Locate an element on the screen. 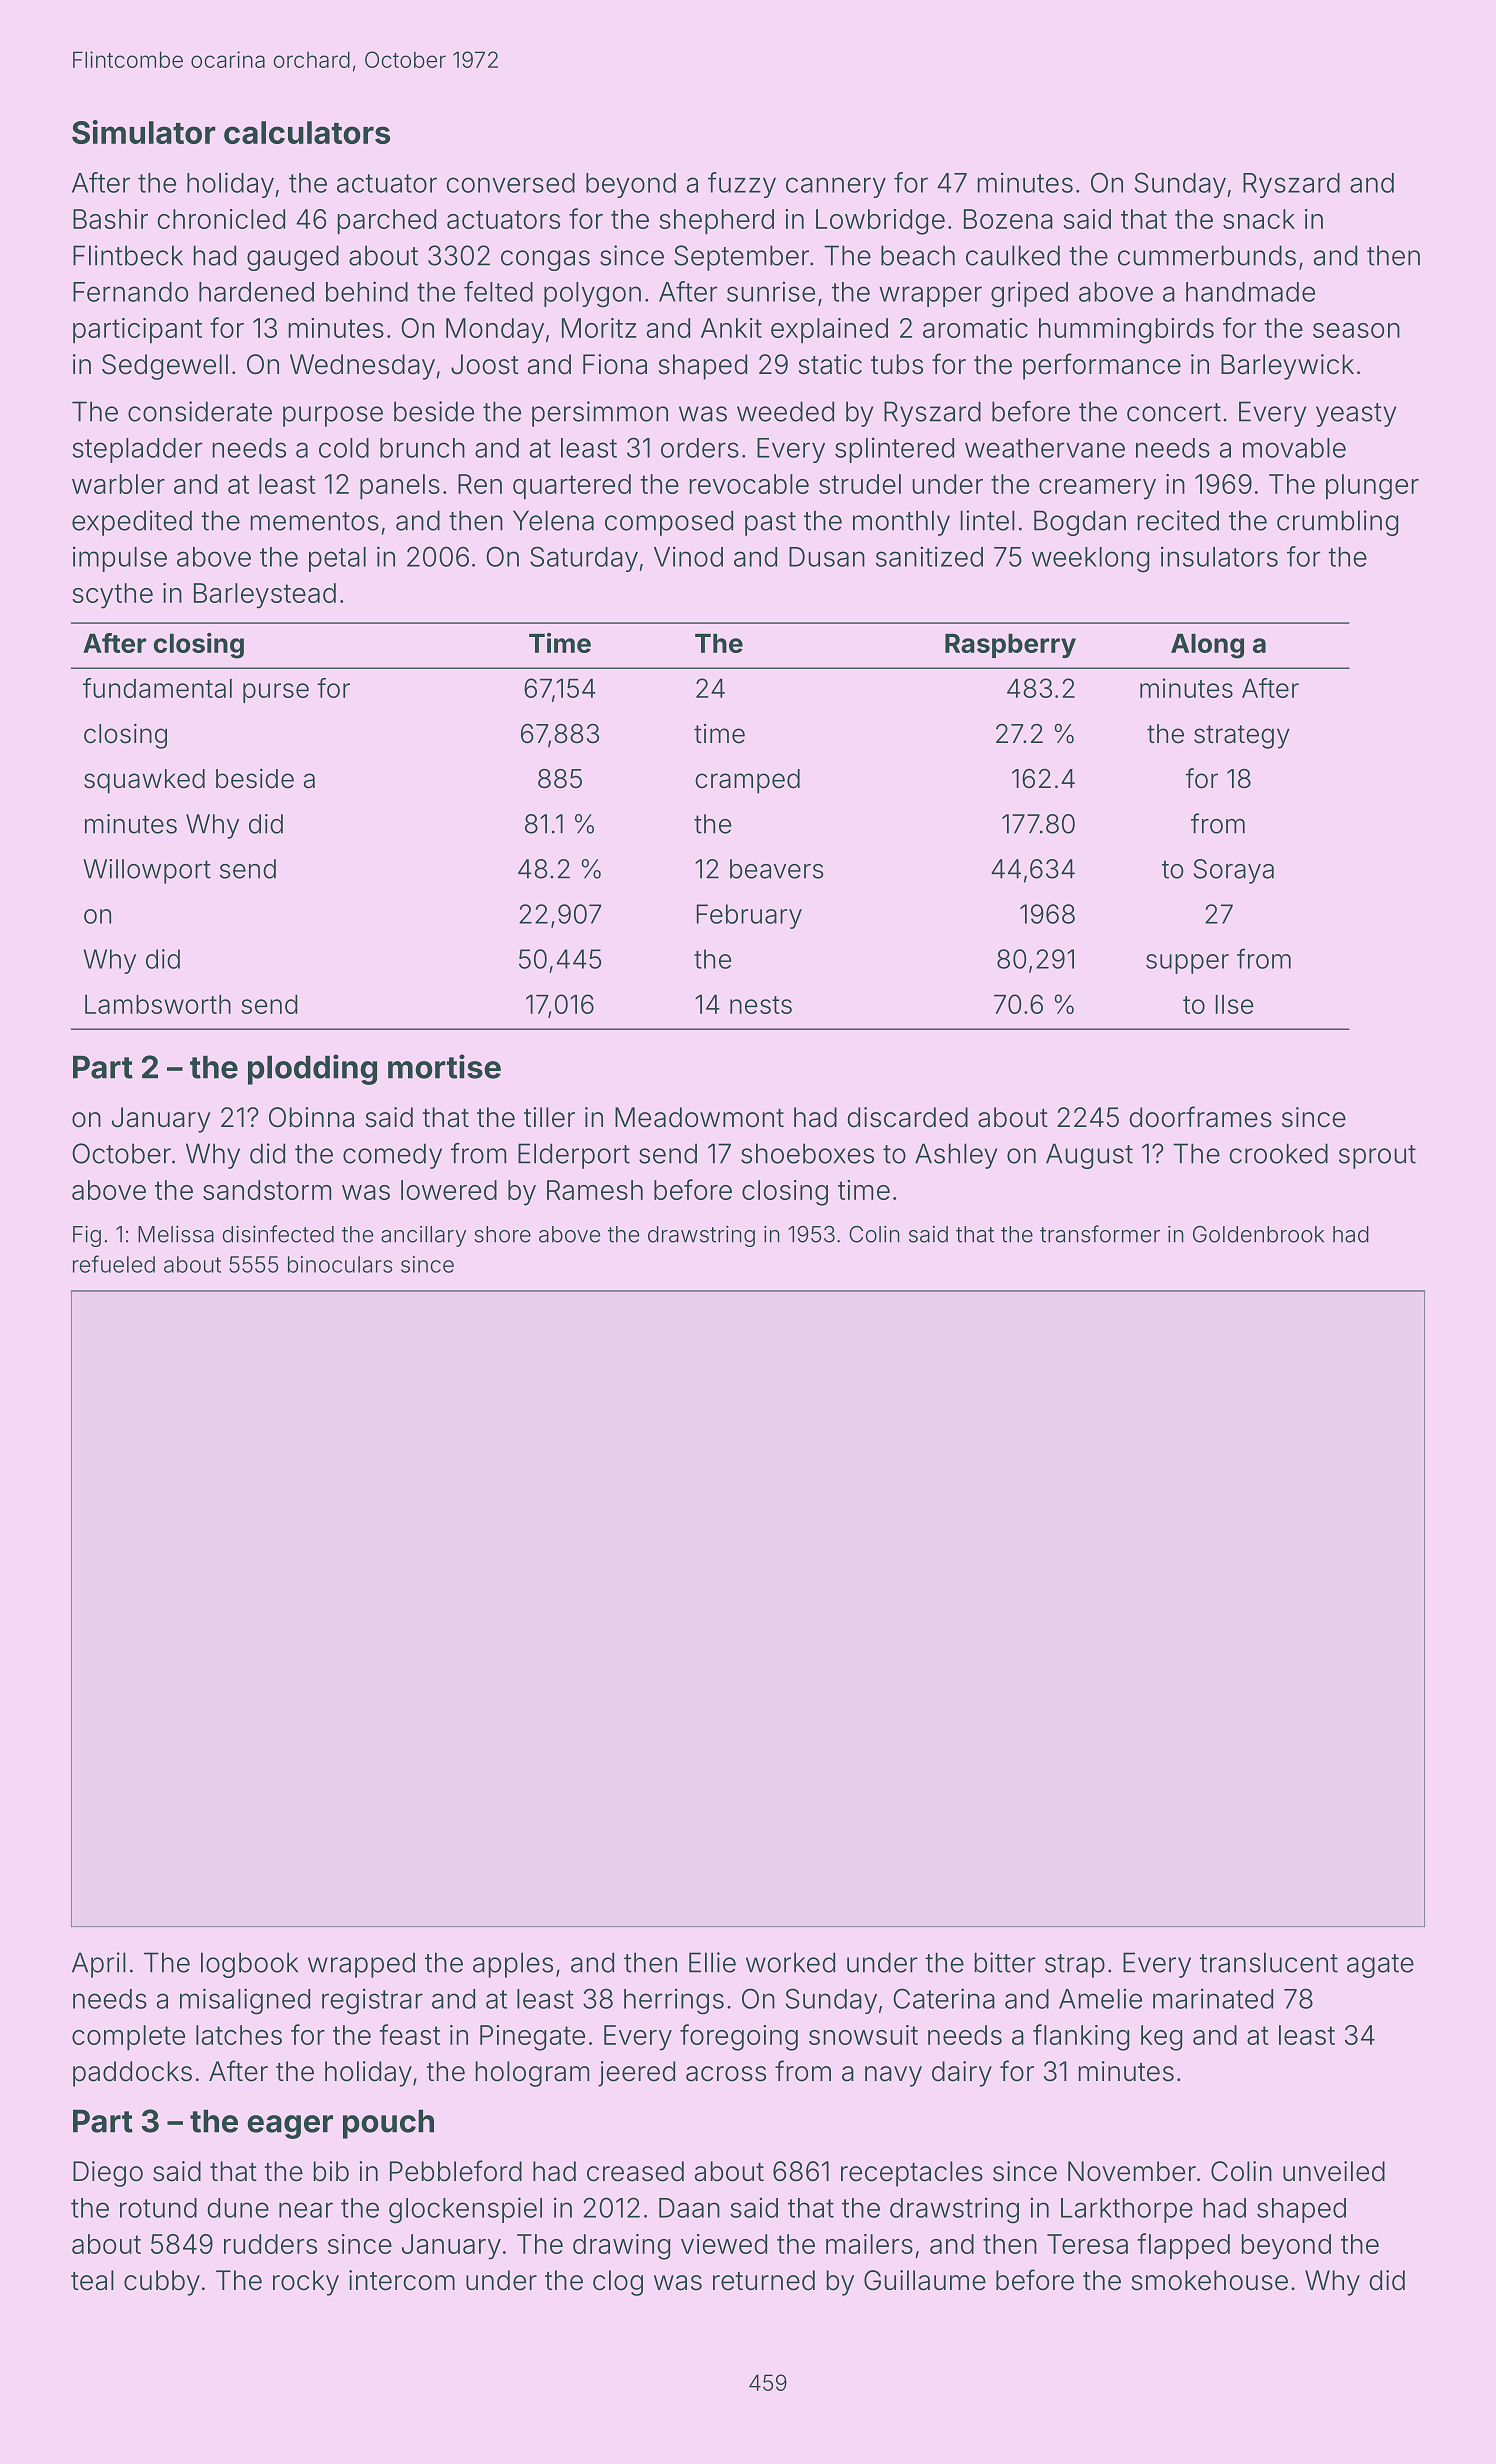  Ilse is located at coordinates (1234, 1004).
